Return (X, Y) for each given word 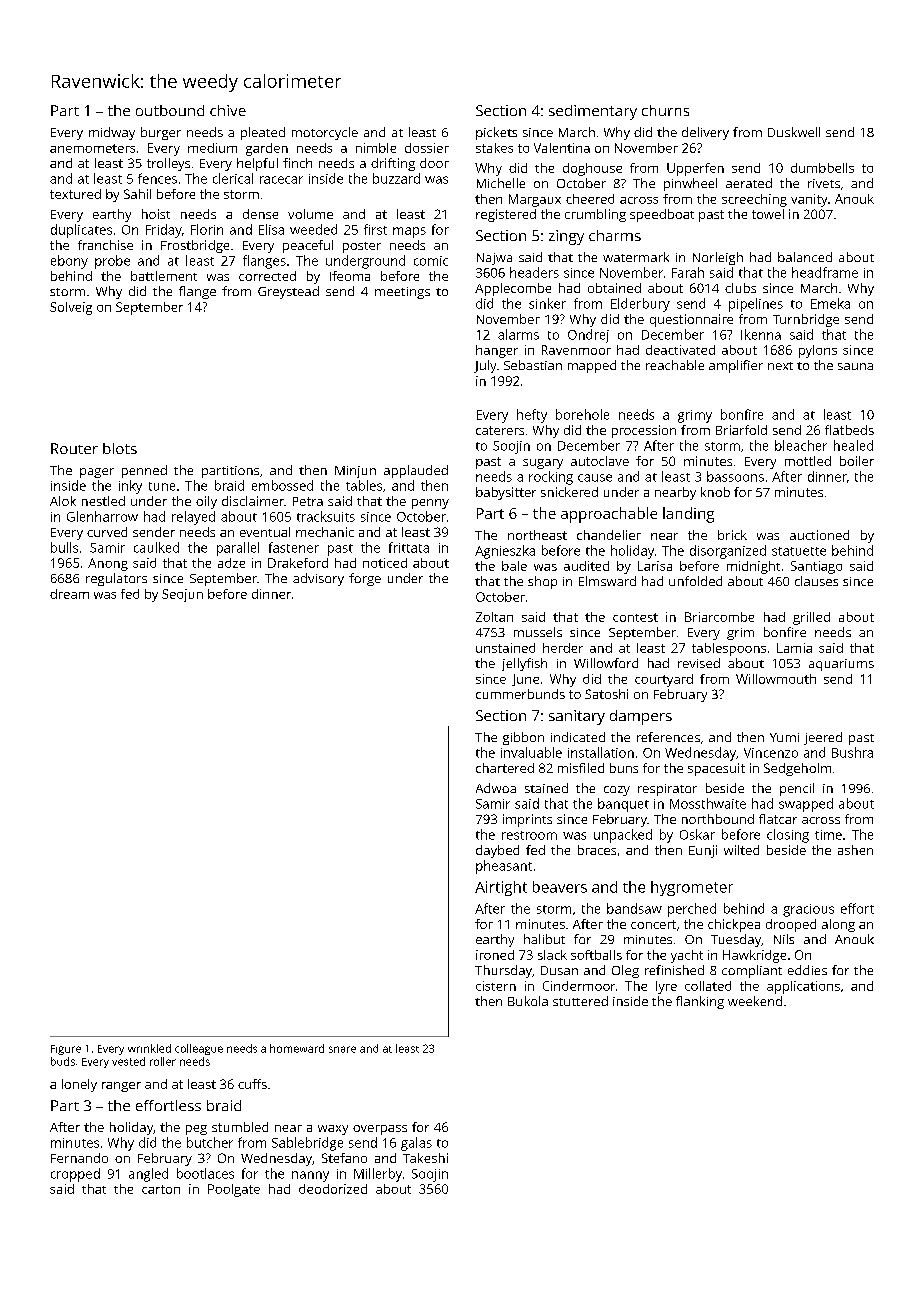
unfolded (695, 581)
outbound (170, 110)
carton (161, 1189)
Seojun (182, 595)
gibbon (523, 738)
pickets (496, 133)
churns (665, 110)
